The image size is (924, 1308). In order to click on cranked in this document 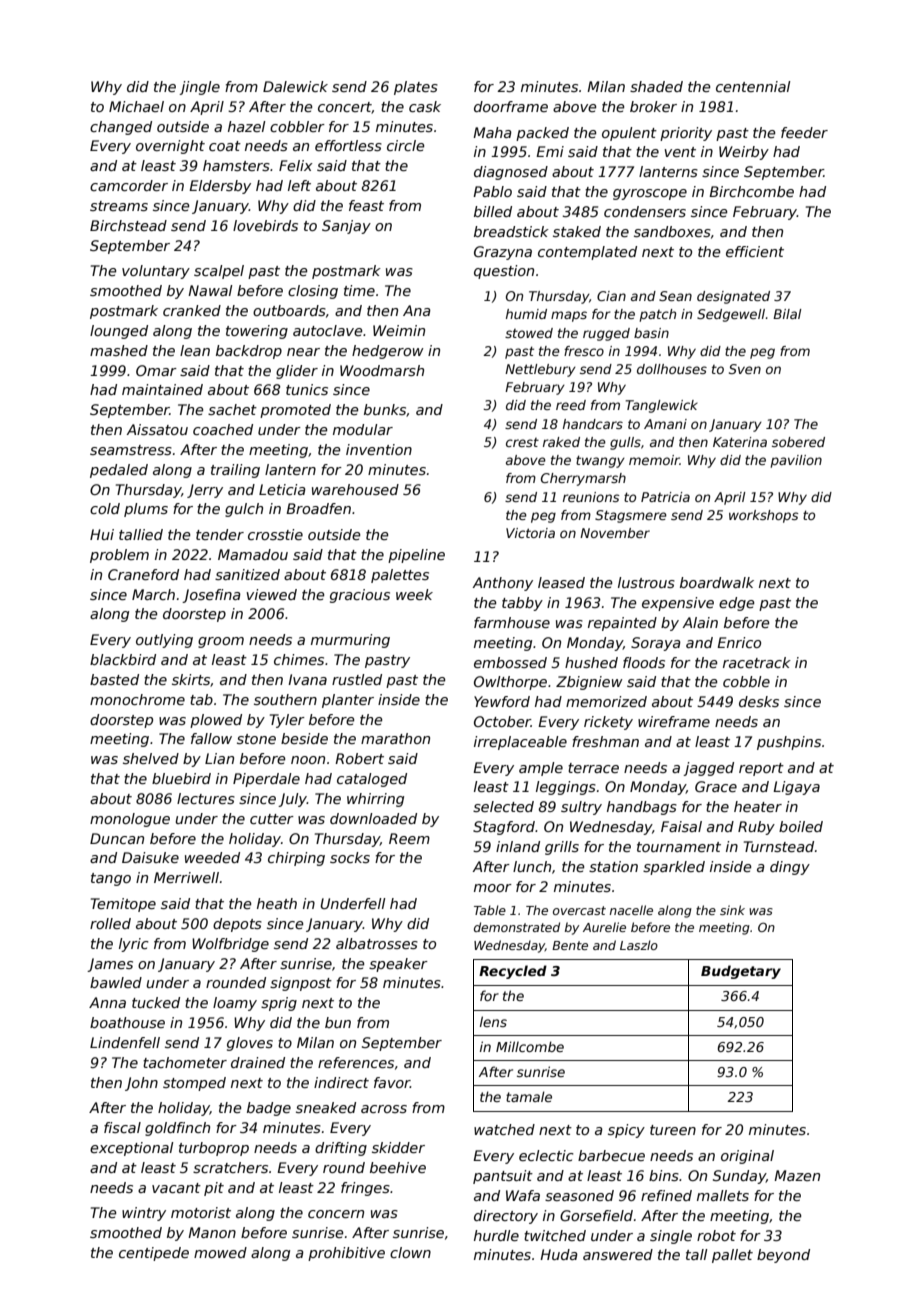, I will do `click(192, 310)`.
